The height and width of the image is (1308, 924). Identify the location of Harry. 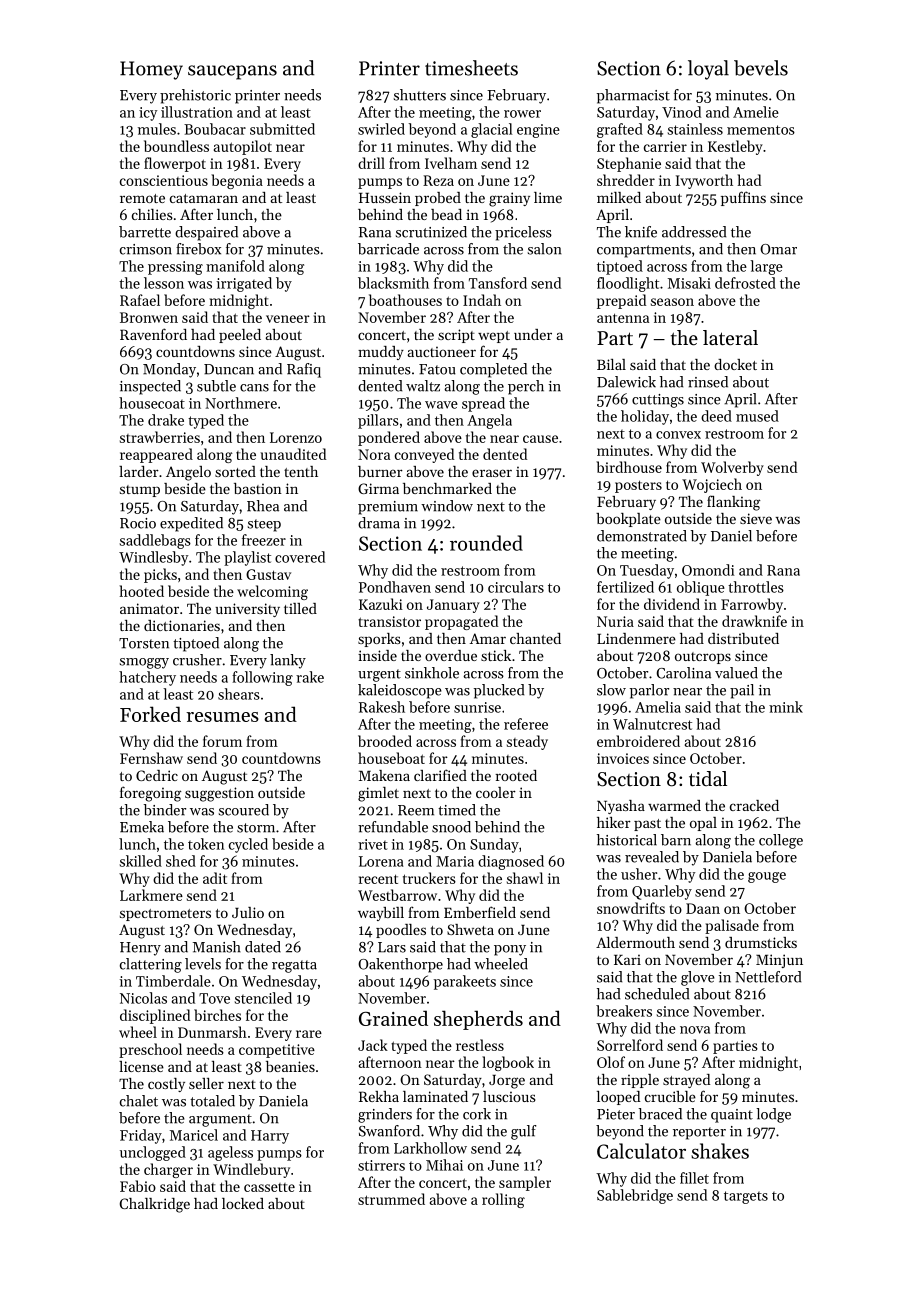
(270, 1137).
